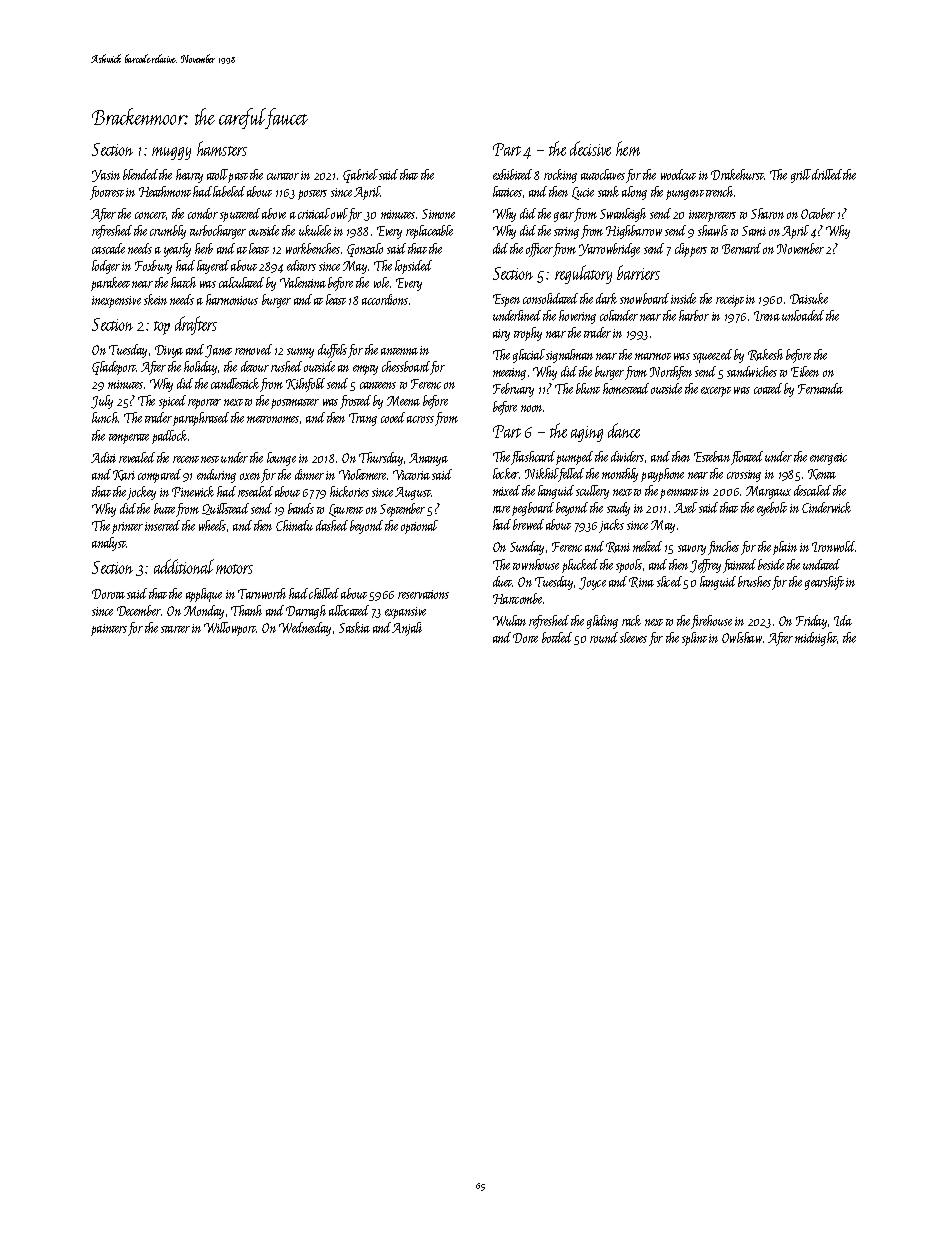 This document has height=1233, width=952. I want to click on December, so click(139, 610).
